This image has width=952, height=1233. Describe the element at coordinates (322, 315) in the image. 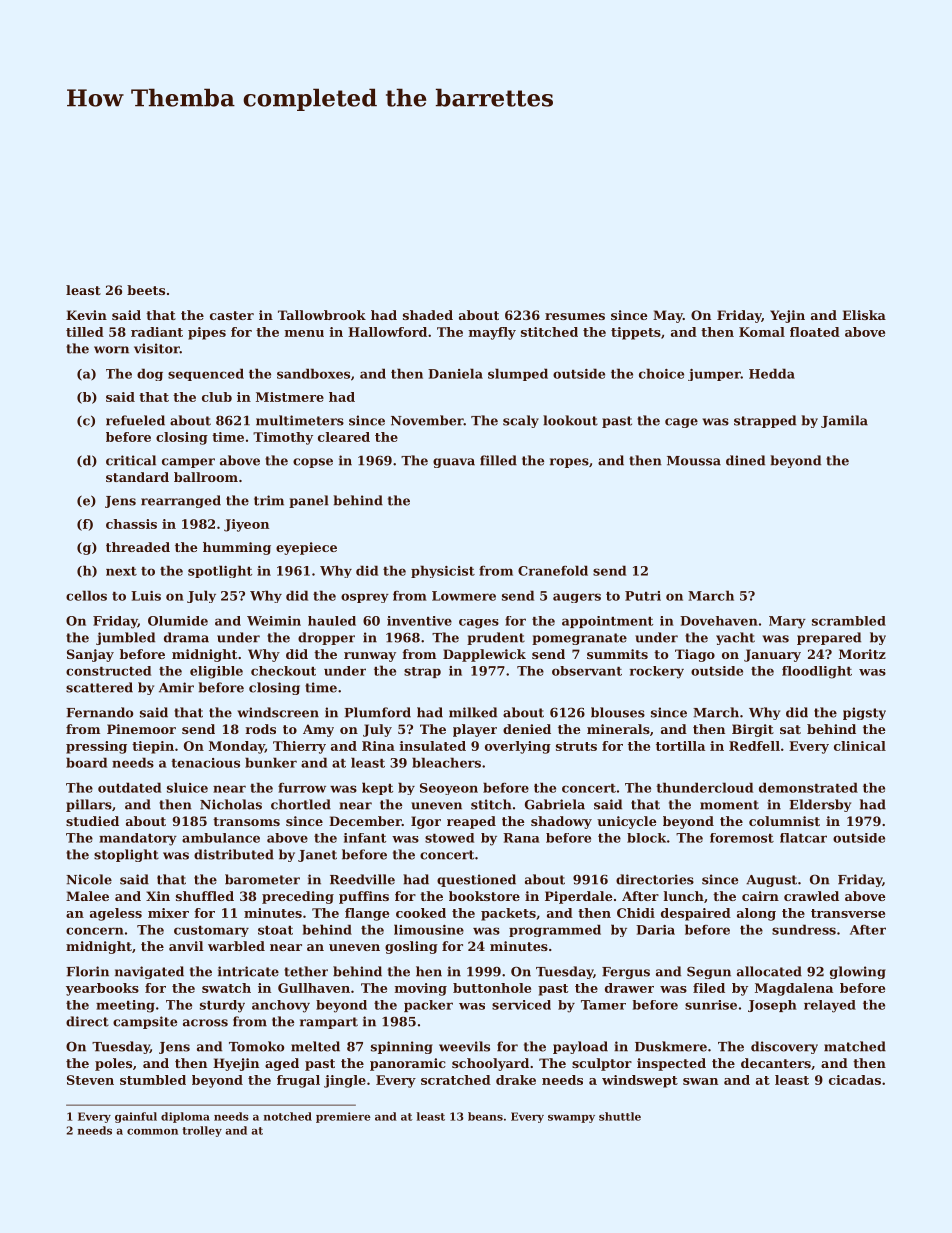

I see `Tallowbrook` at that location.
